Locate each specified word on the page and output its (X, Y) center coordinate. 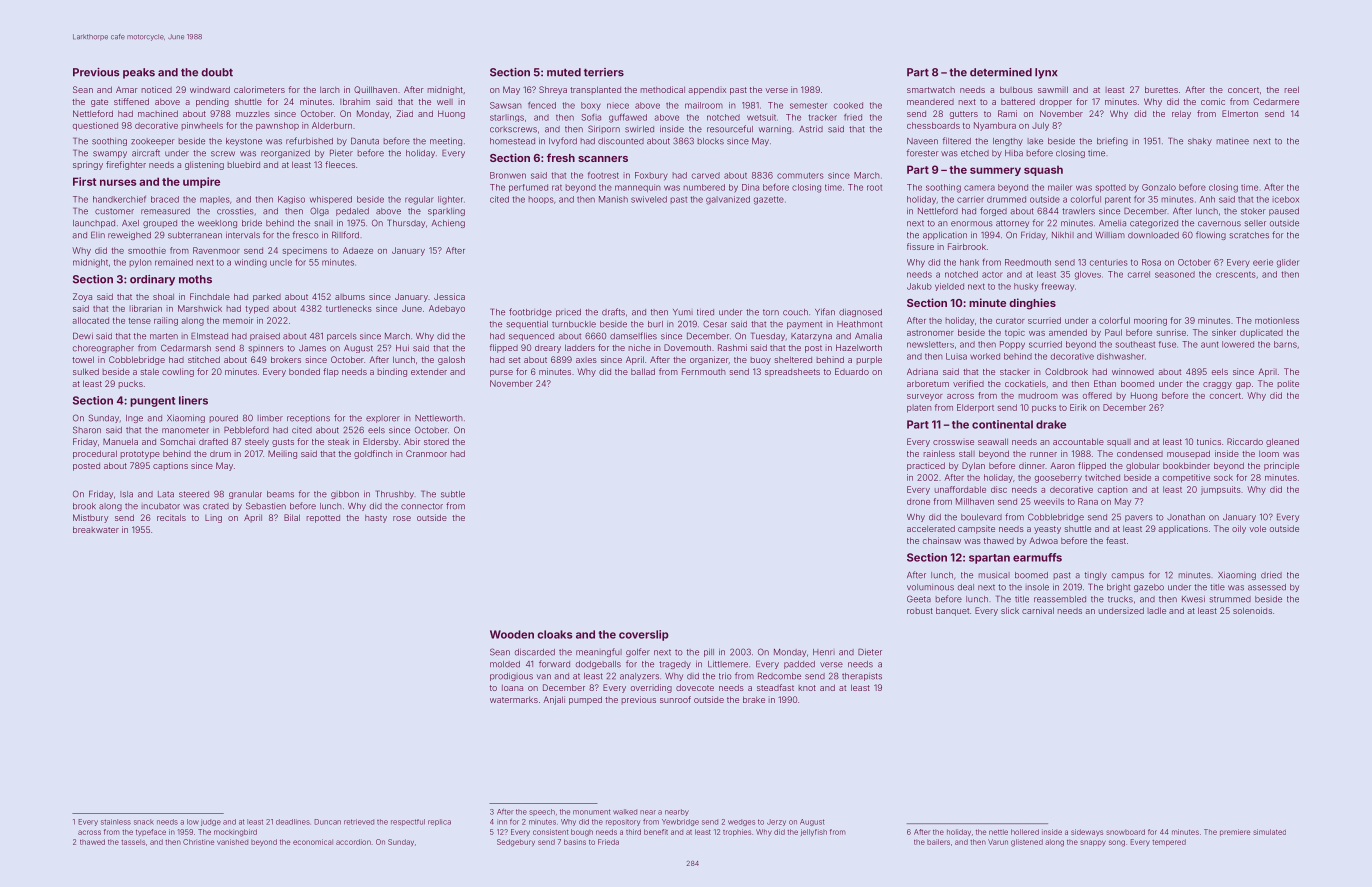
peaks (139, 73)
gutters (964, 115)
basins (575, 842)
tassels (133, 842)
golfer (638, 652)
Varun (998, 842)
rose (402, 518)
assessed (1267, 587)
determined (1001, 72)
